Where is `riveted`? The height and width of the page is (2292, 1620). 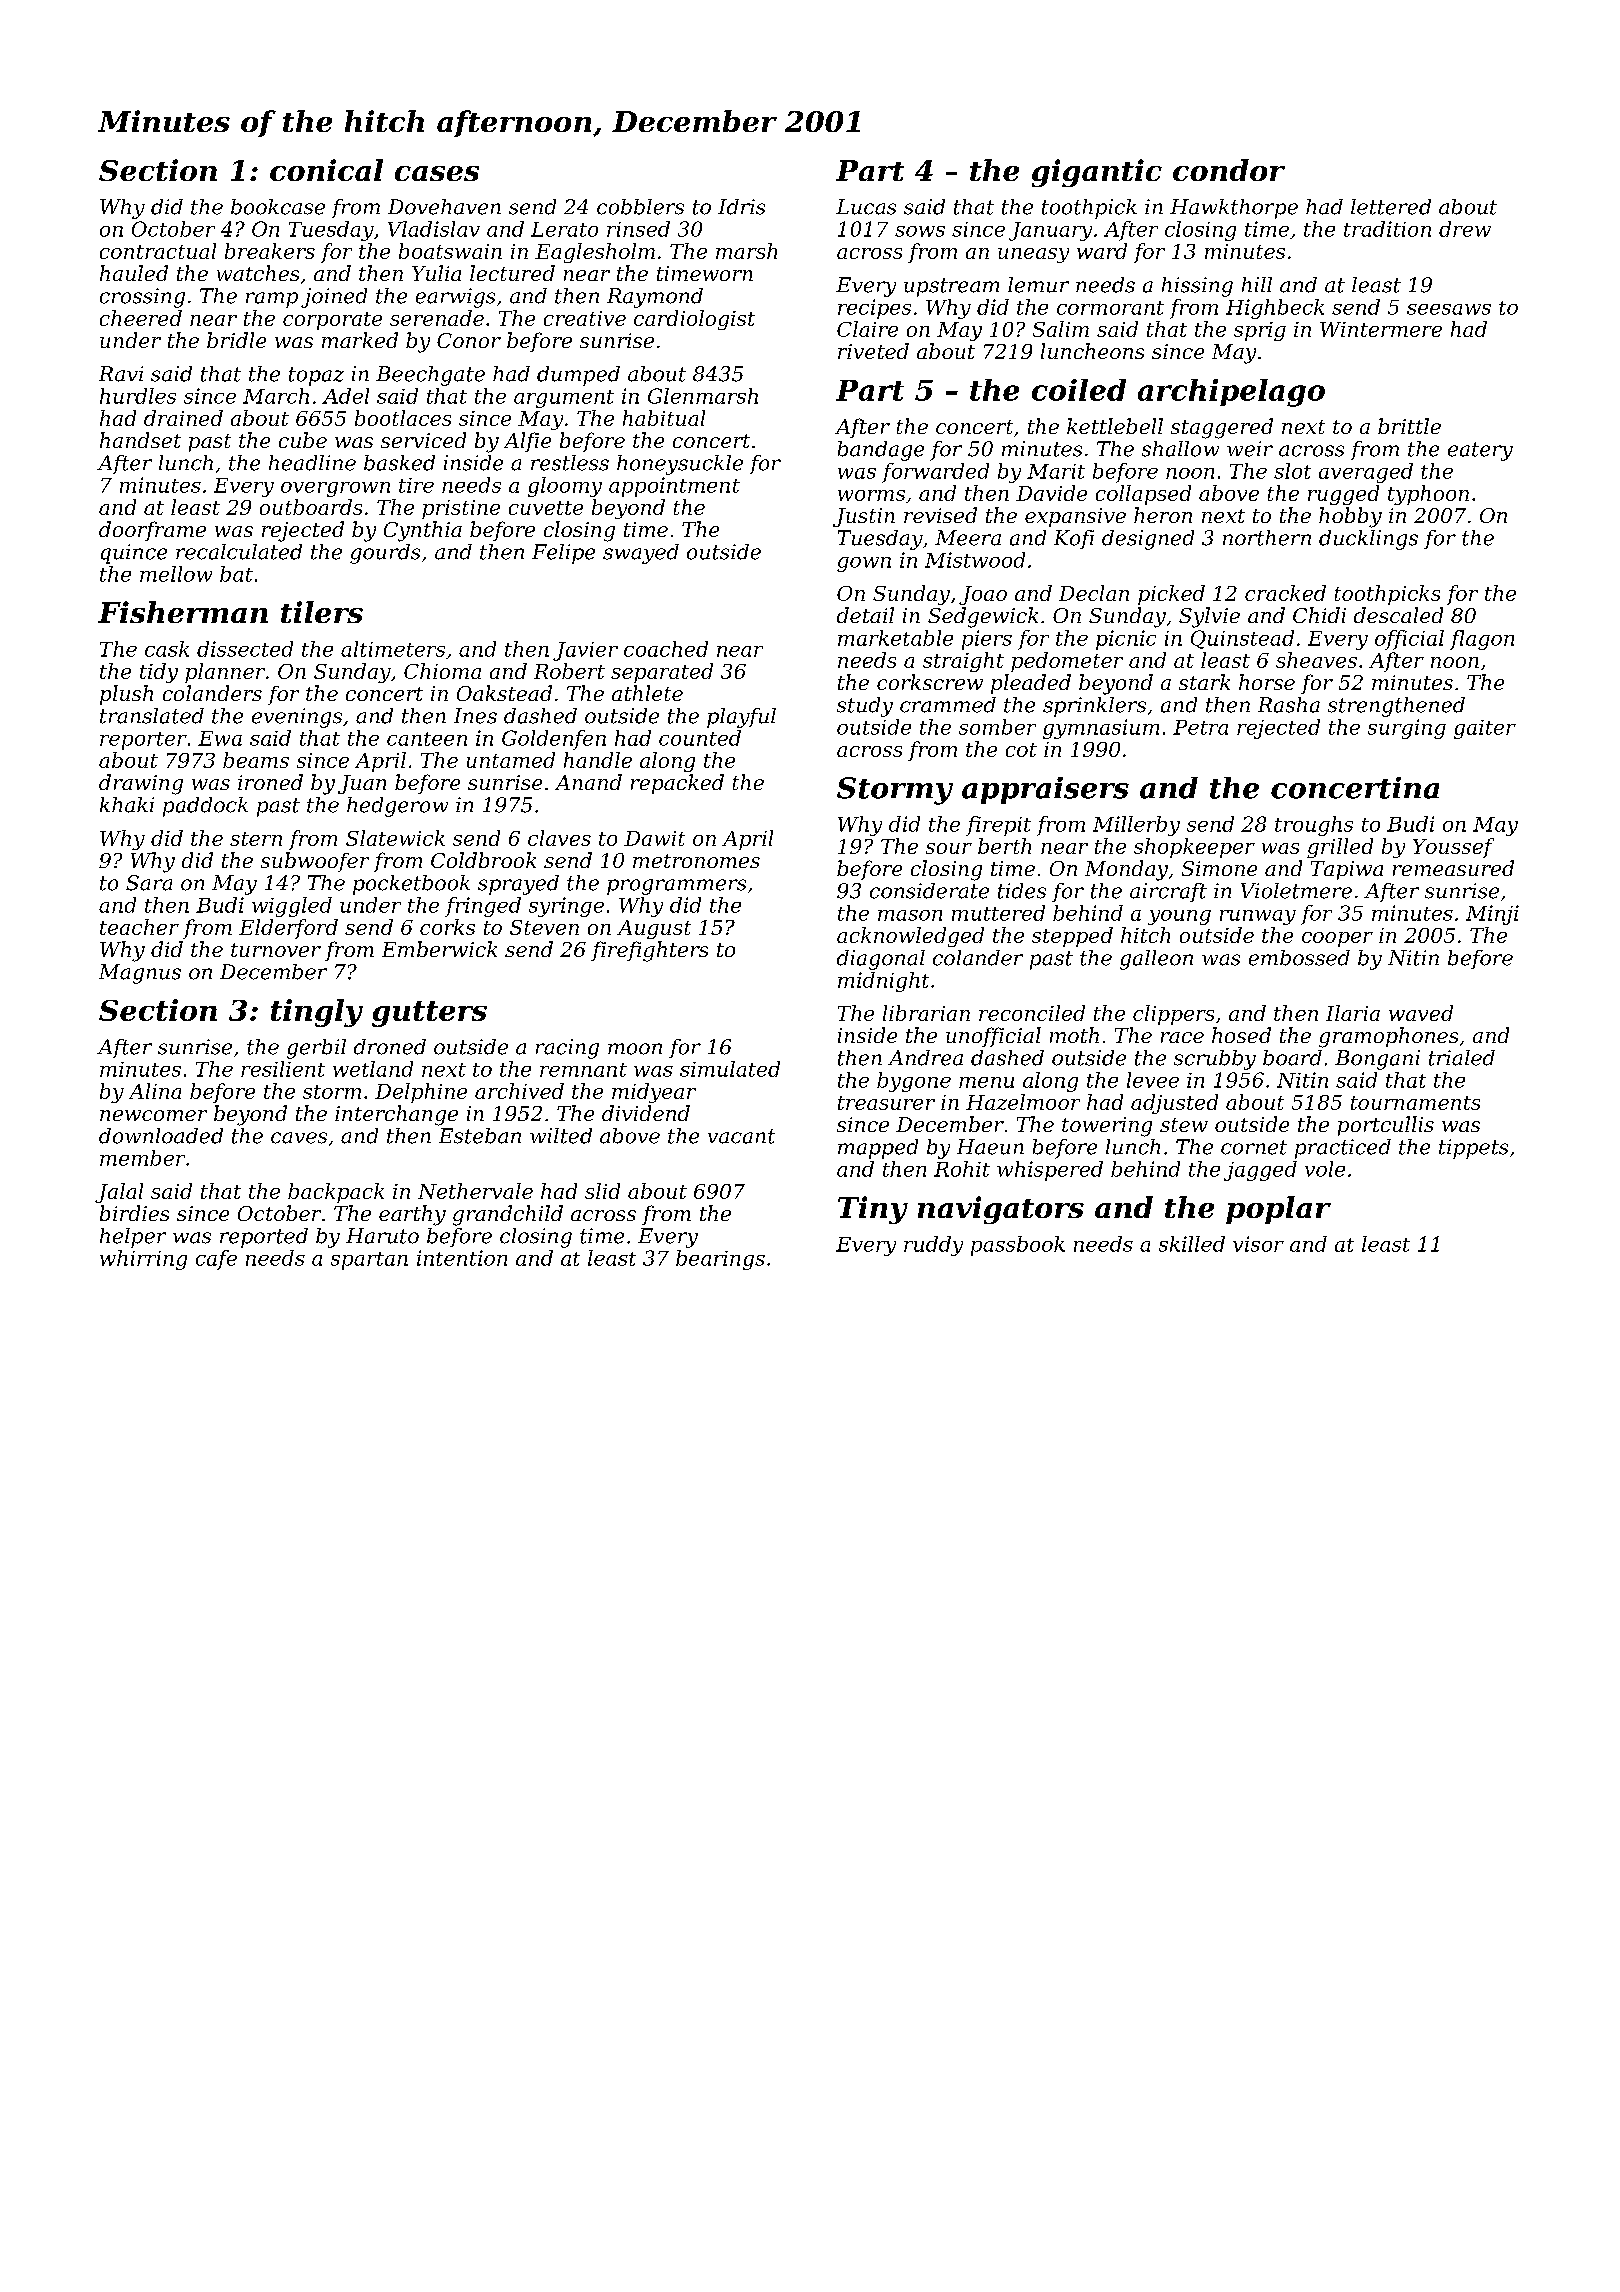
riveted is located at coordinates (873, 351).
